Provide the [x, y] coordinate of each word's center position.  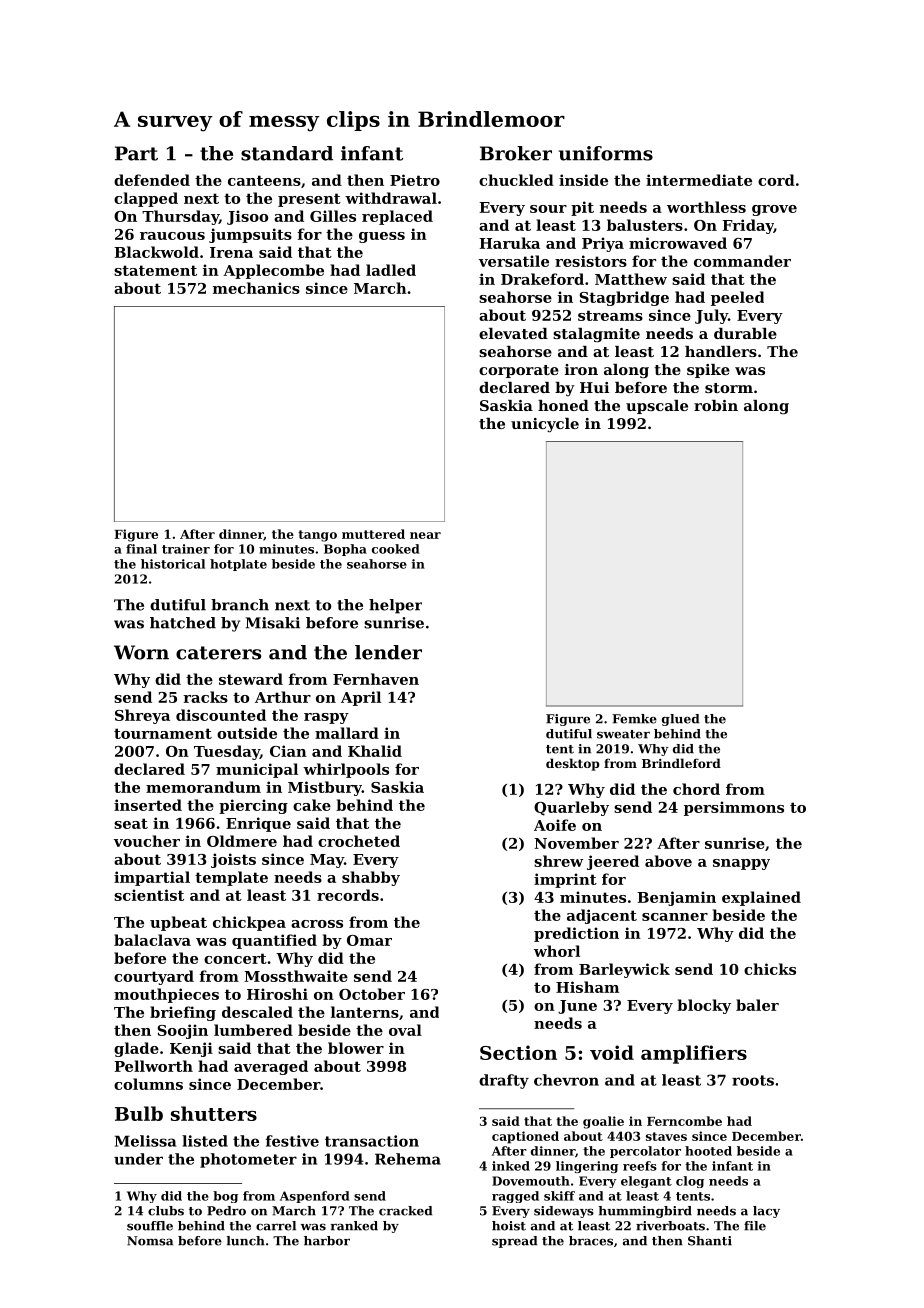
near [425, 535]
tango [317, 536]
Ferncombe [684, 1121]
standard [287, 153]
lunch [246, 1241]
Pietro [415, 180]
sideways [564, 1212]
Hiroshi [277, 994]
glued [680, 720]
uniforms [606, 153]
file [755, 1226]
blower [356, 1048]
